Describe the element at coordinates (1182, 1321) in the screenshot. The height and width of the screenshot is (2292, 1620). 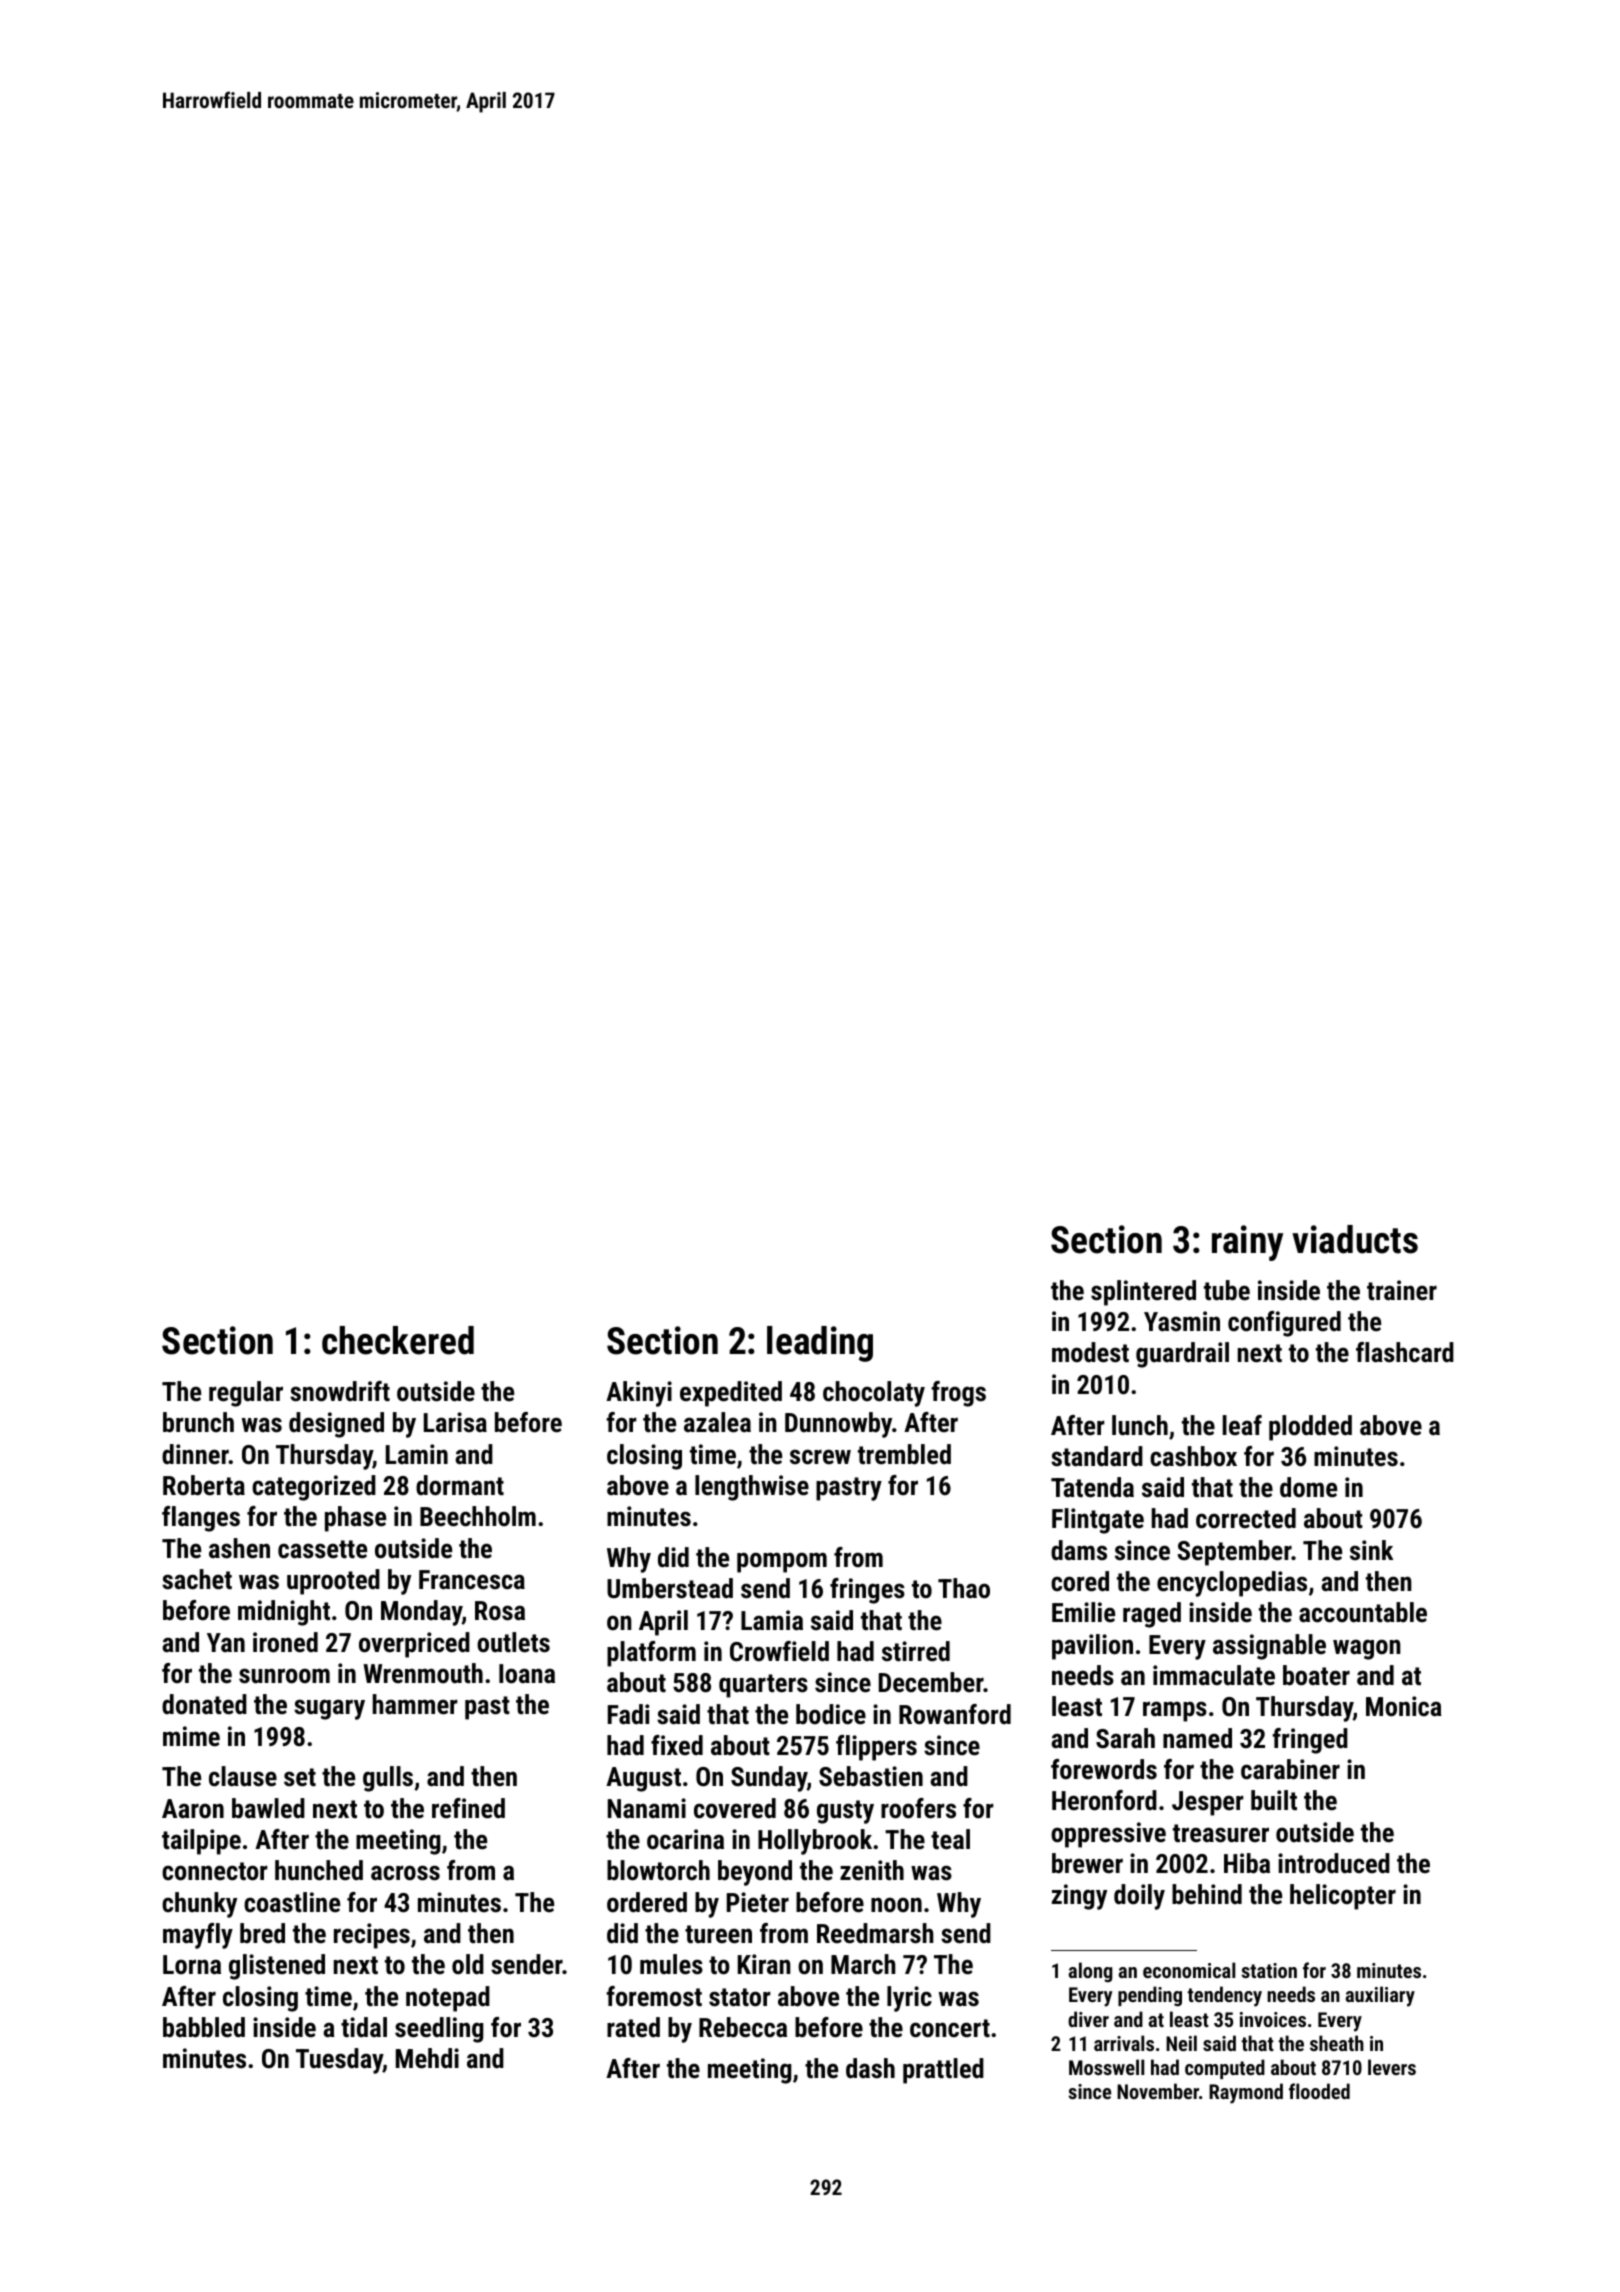
I see `Yasmin` at that location.
